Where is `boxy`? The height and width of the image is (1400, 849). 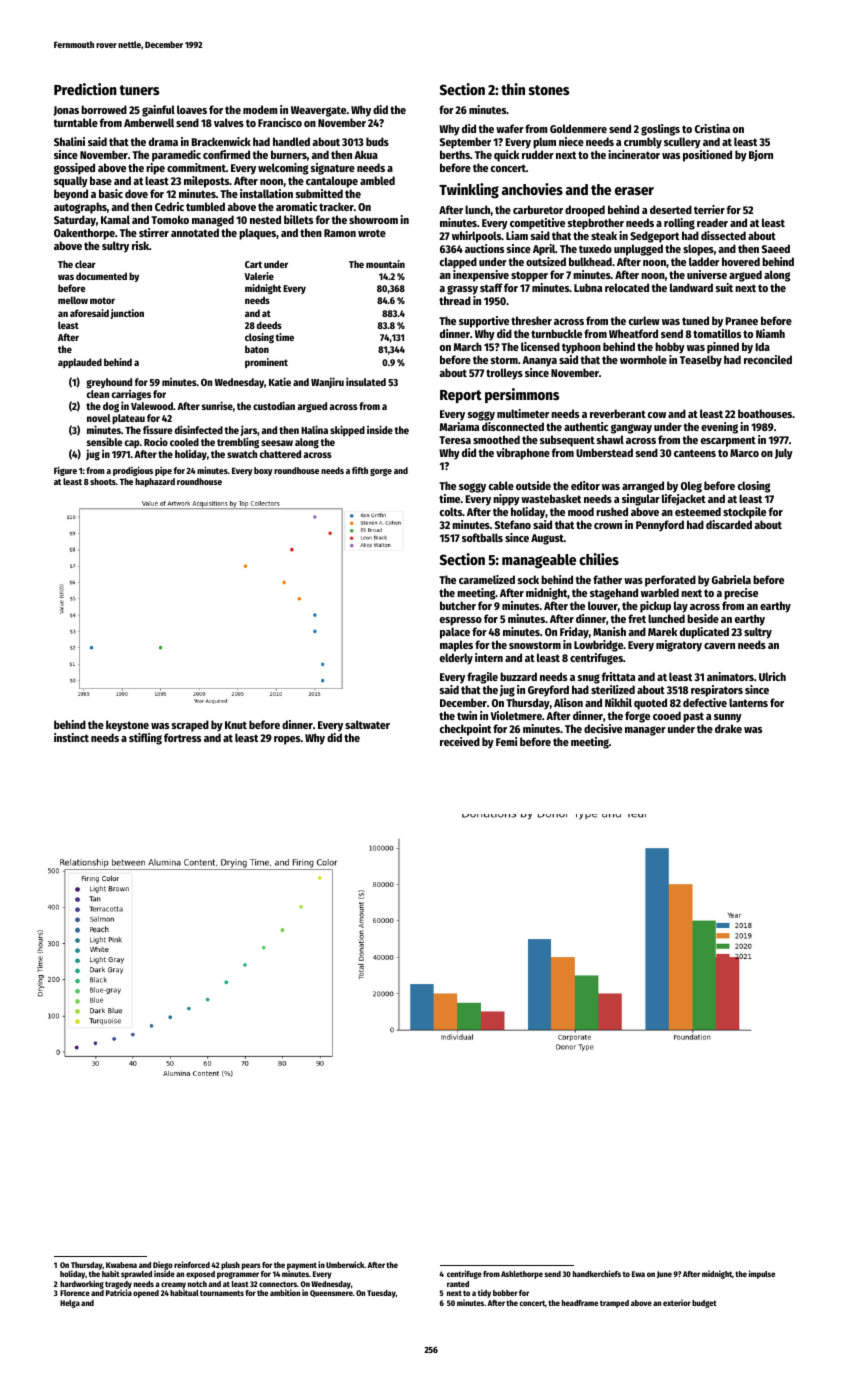
boxy is located at coordinates (263, 471).
